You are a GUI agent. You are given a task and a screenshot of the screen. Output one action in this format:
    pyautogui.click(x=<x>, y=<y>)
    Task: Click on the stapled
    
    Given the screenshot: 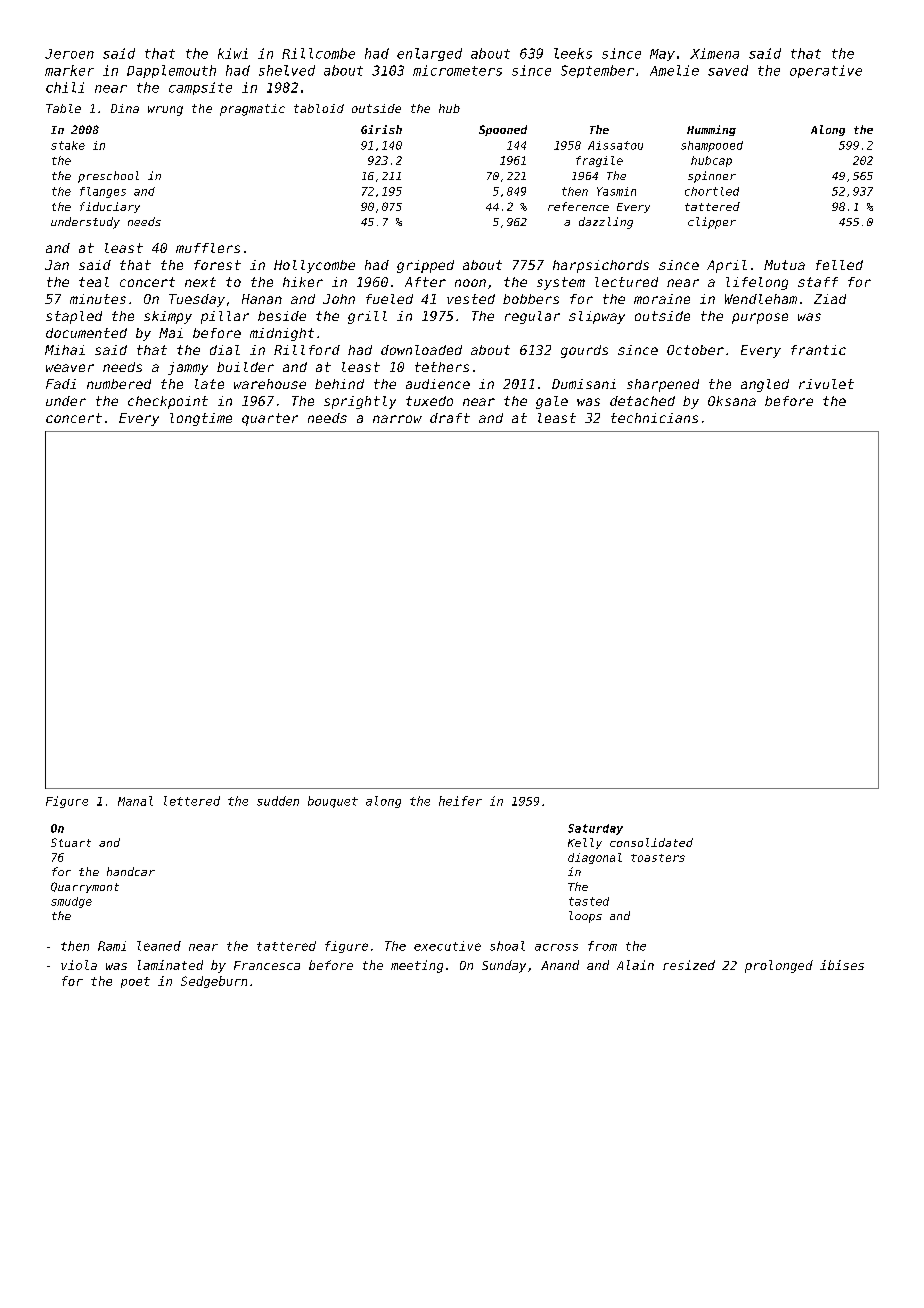 What is the action you would take?
    pyautogui.click(x=74, y=317)
